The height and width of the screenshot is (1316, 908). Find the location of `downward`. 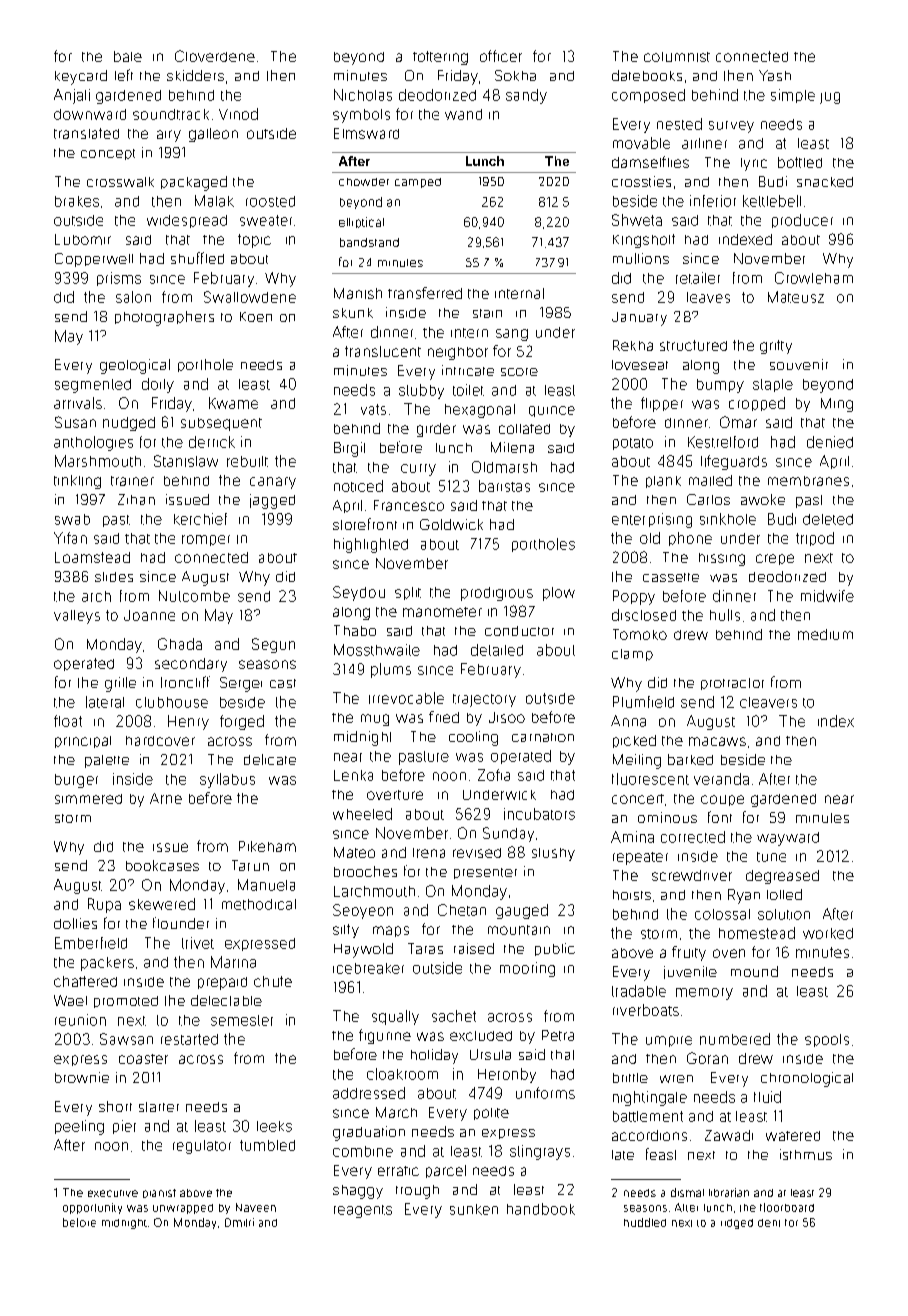

downward is located at coordinates (90, 114).
